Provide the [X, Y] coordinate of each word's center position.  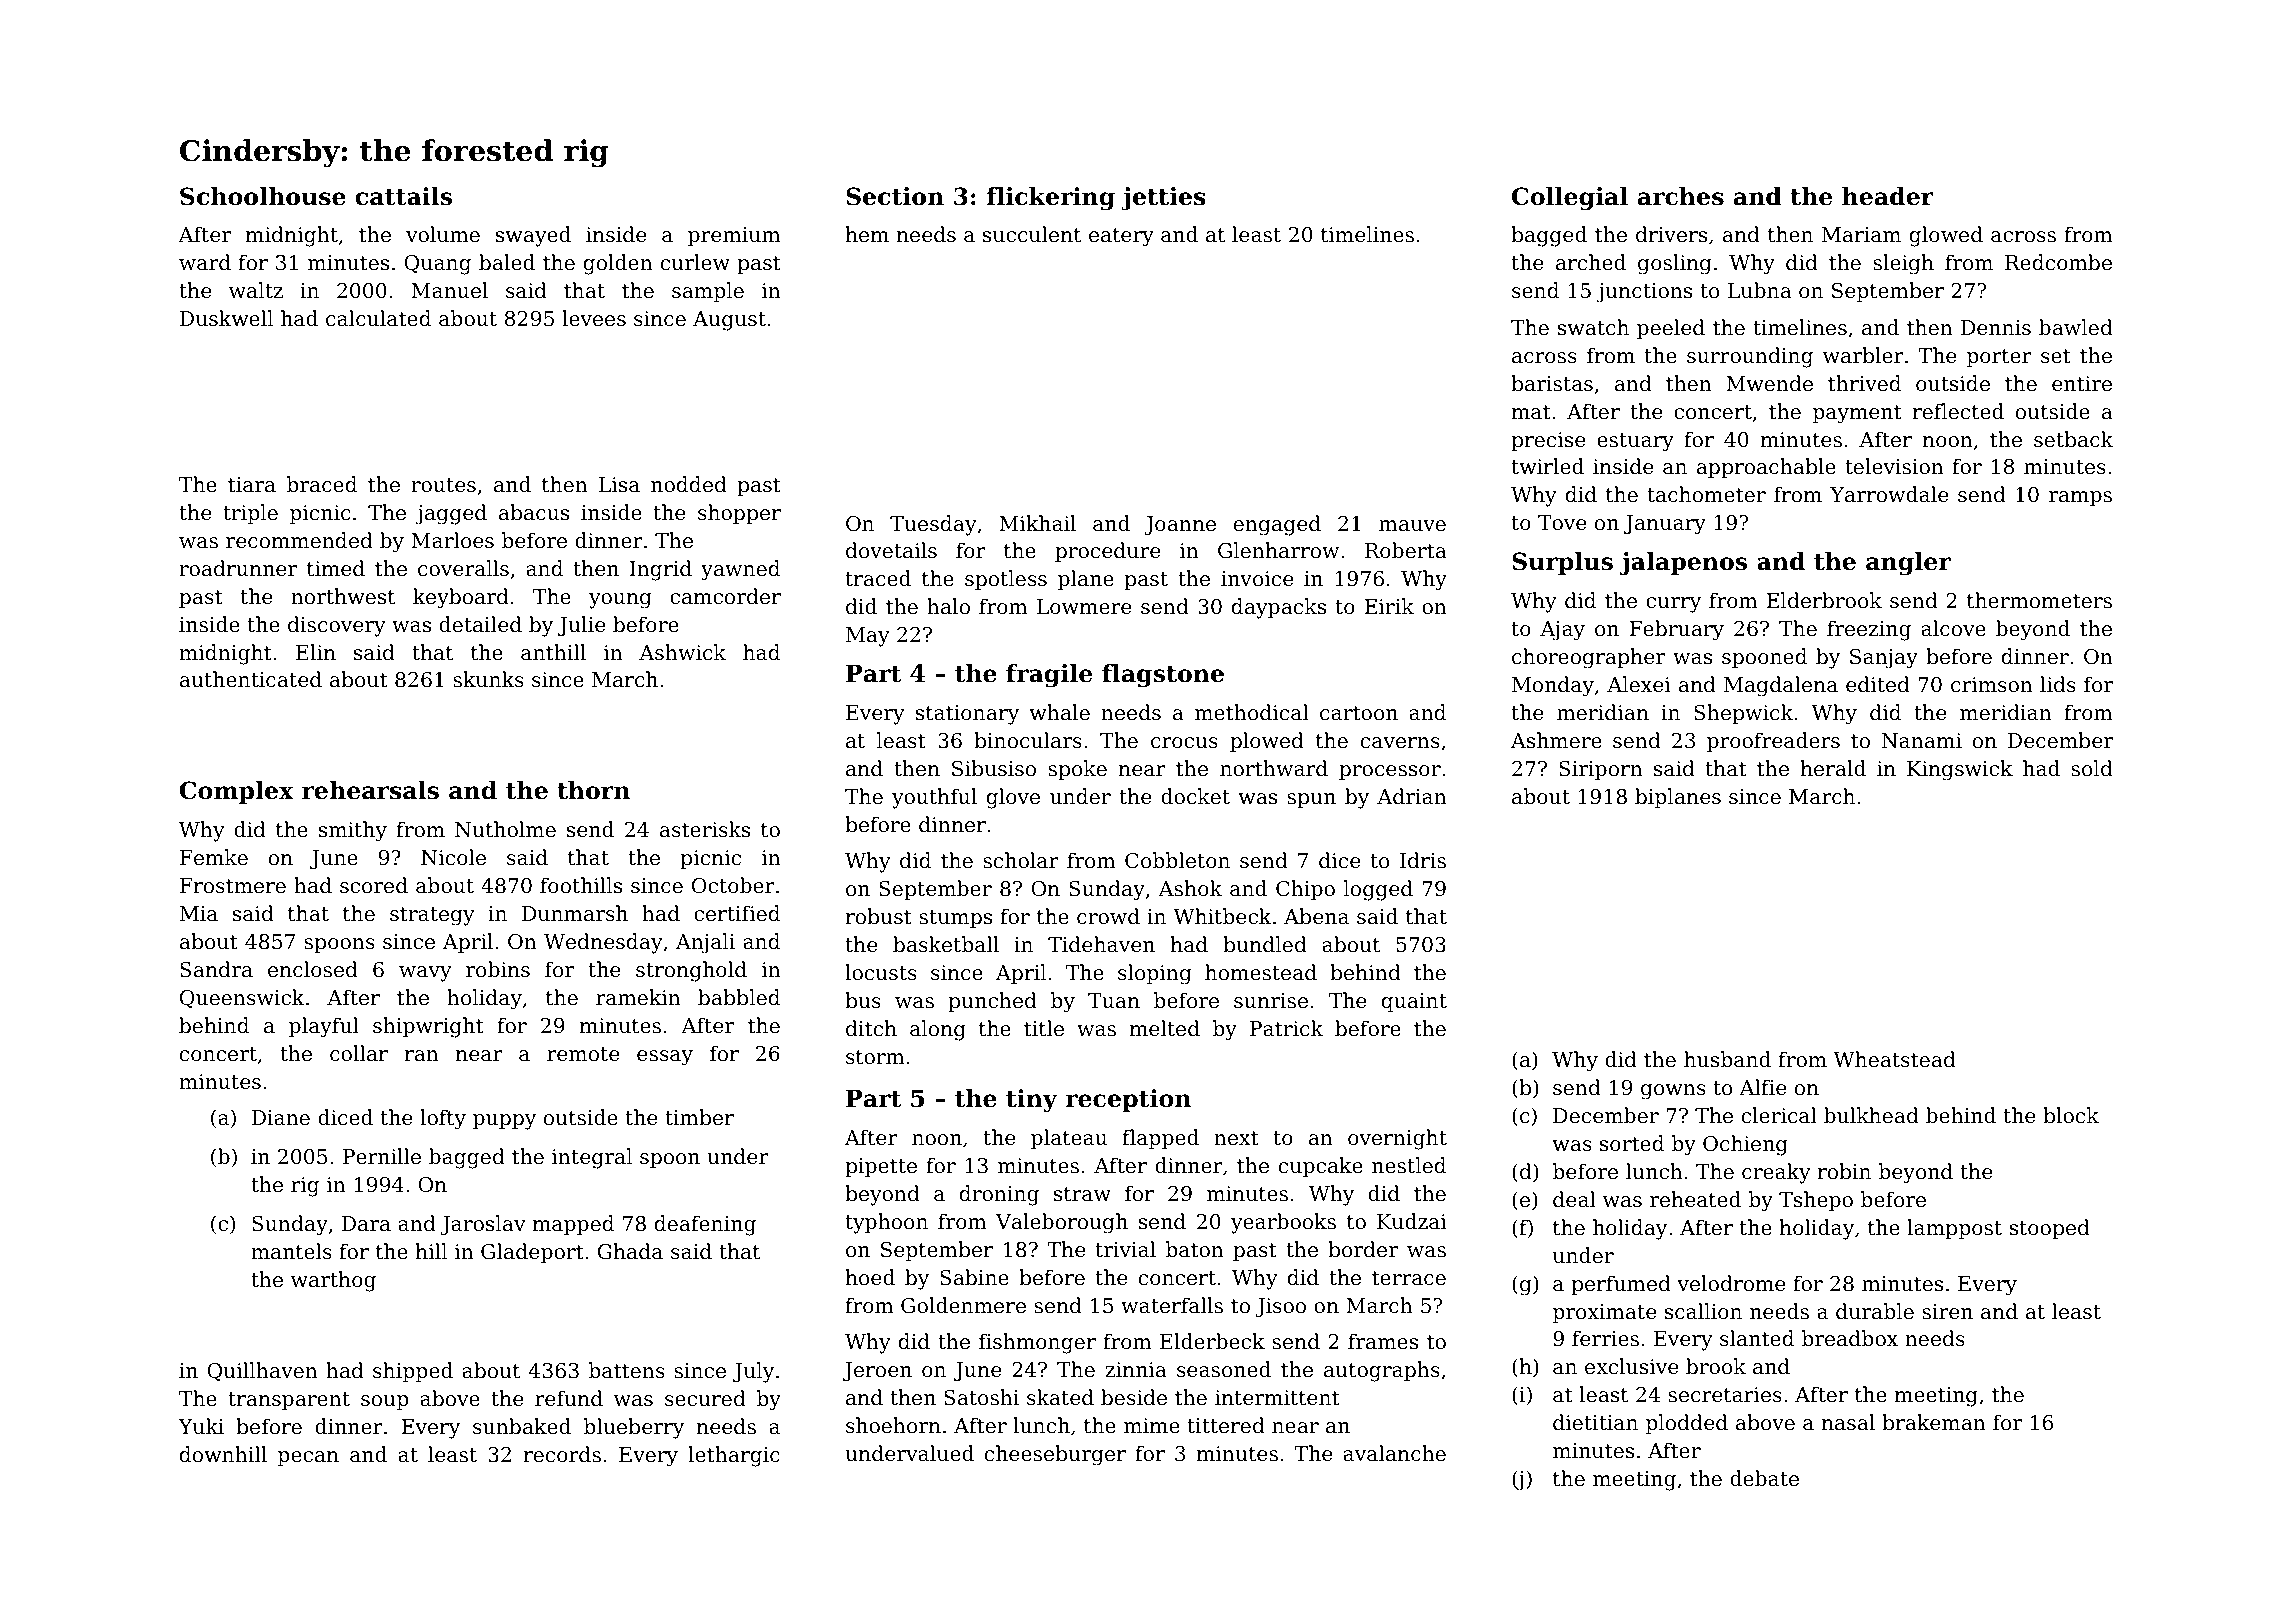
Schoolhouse [263, 196]
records [562, 1454]
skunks [488, 679]
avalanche [1394, 1453]
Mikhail [1037, 523]
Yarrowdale [1889, 494]
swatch [1593, 327]
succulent [1032, 234]
